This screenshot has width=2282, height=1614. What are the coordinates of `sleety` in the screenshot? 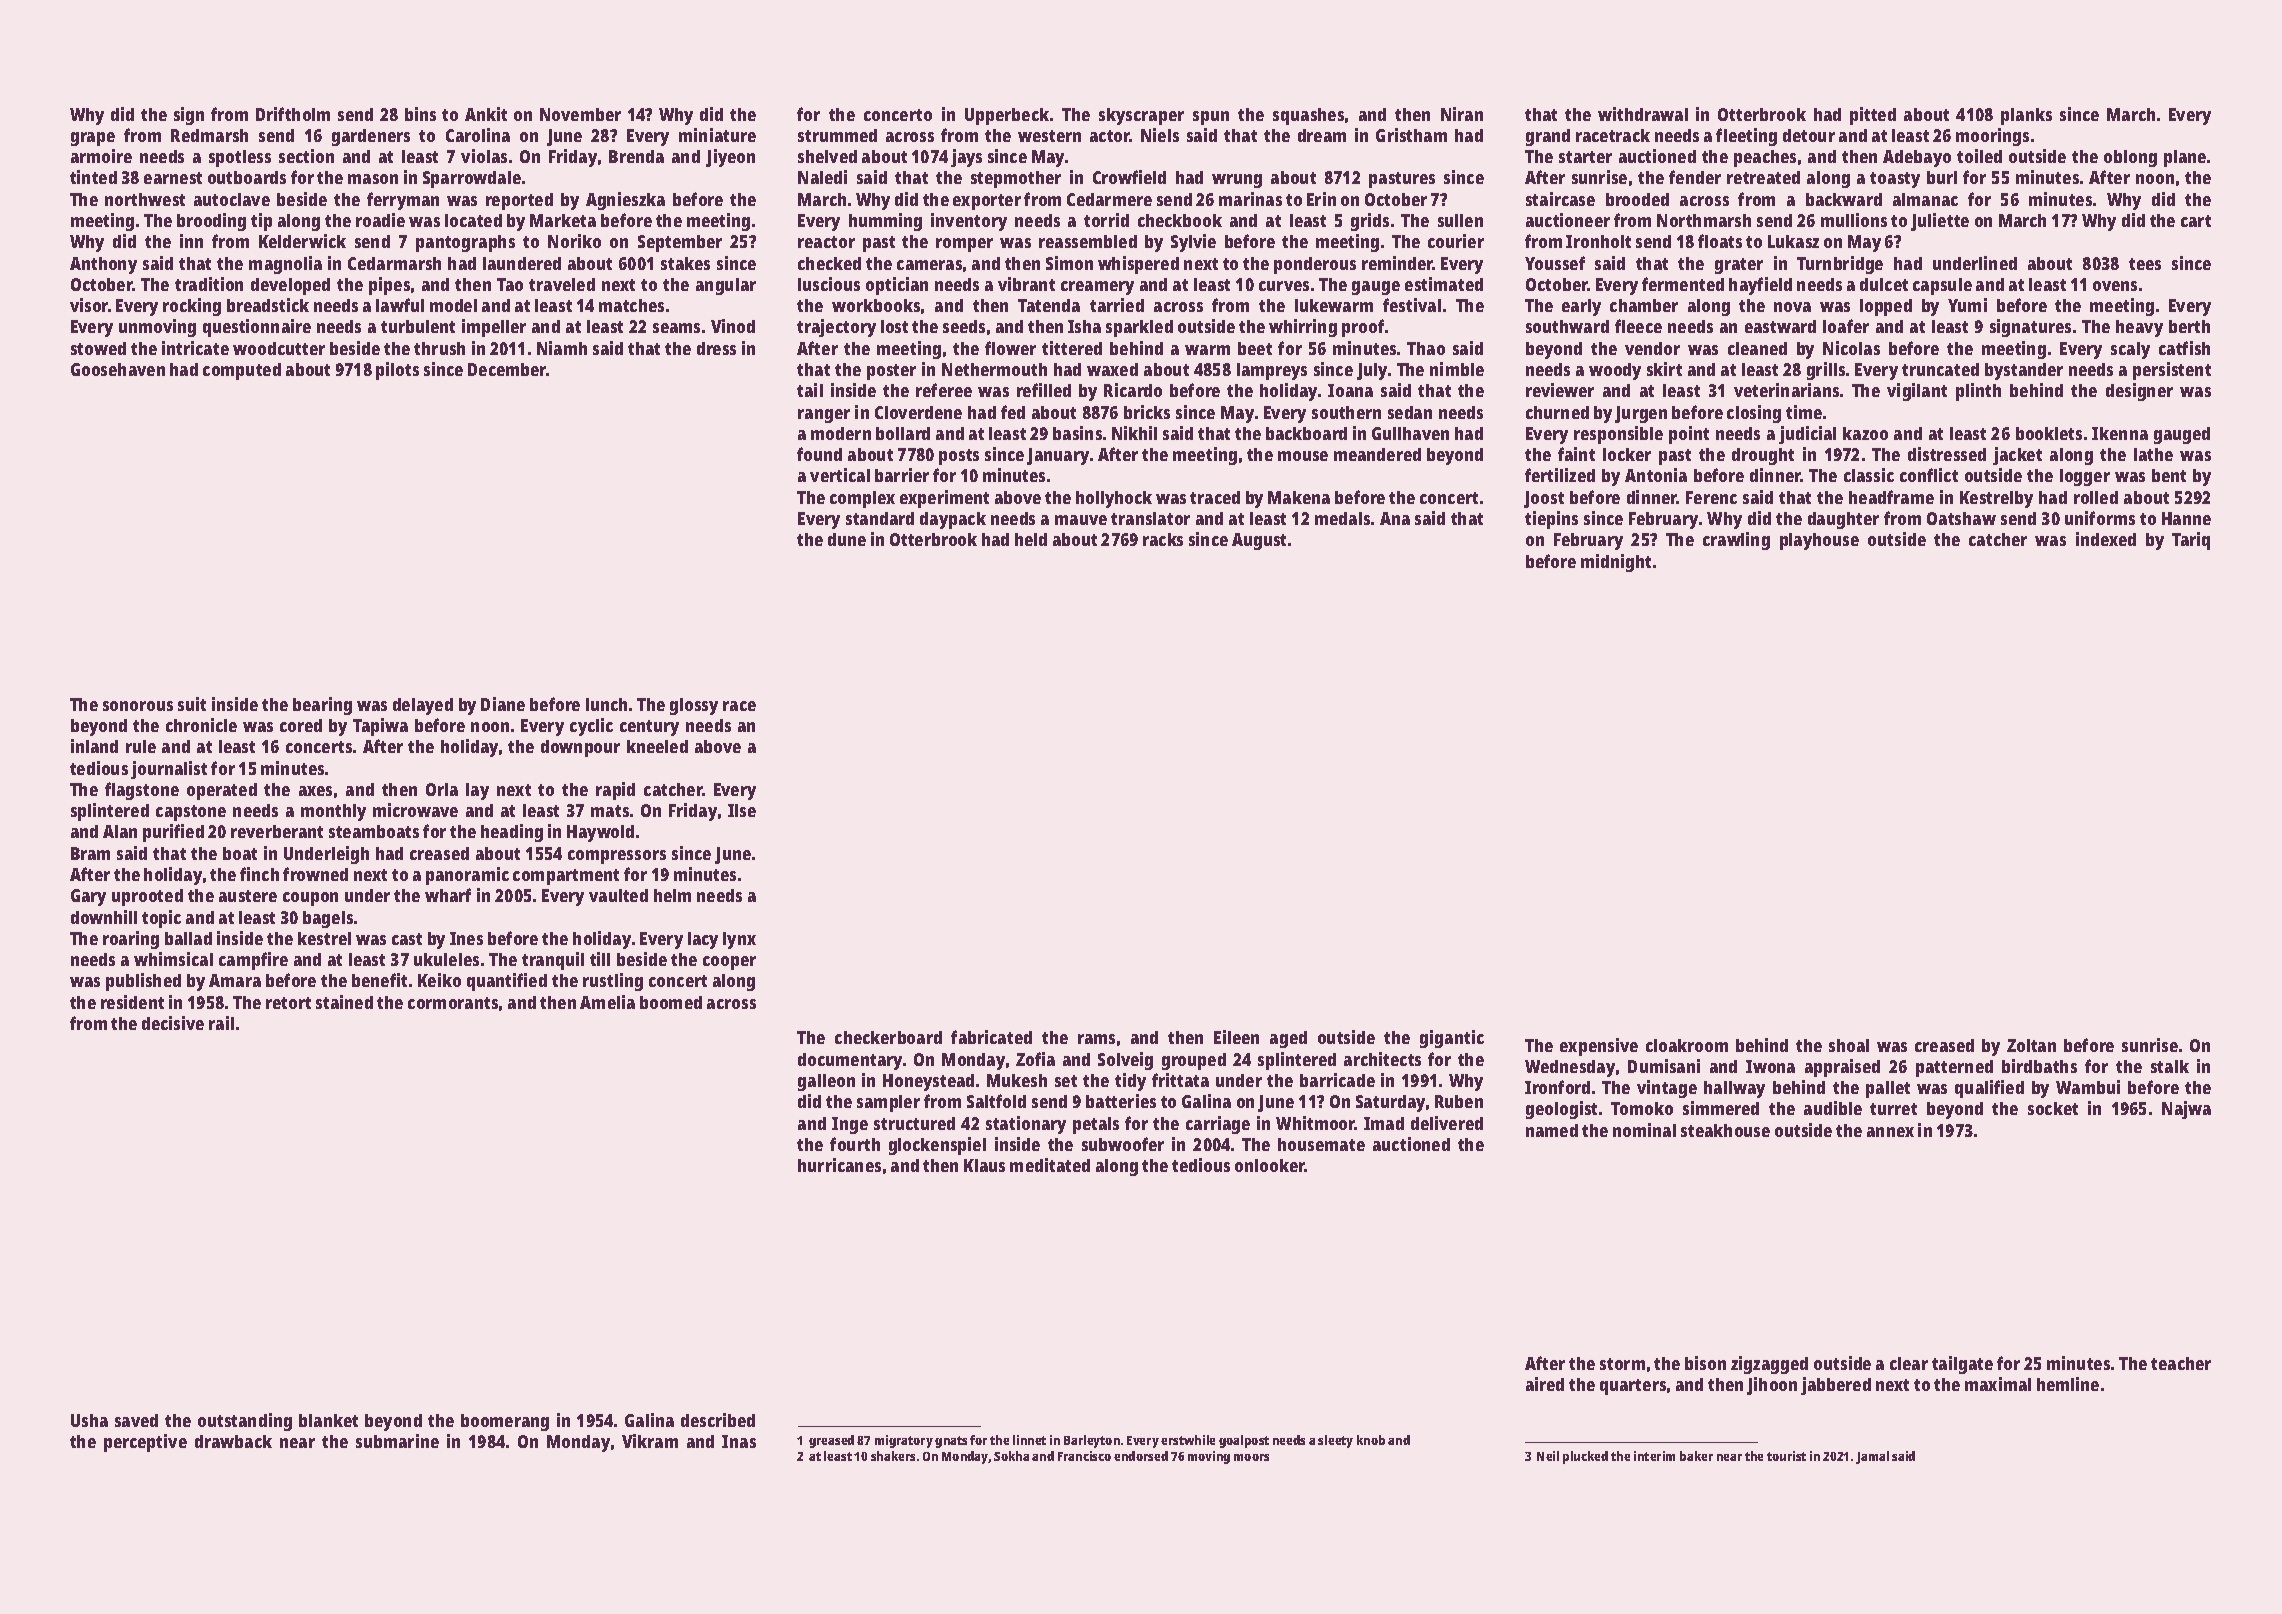 It's located at (1335, 1441).
